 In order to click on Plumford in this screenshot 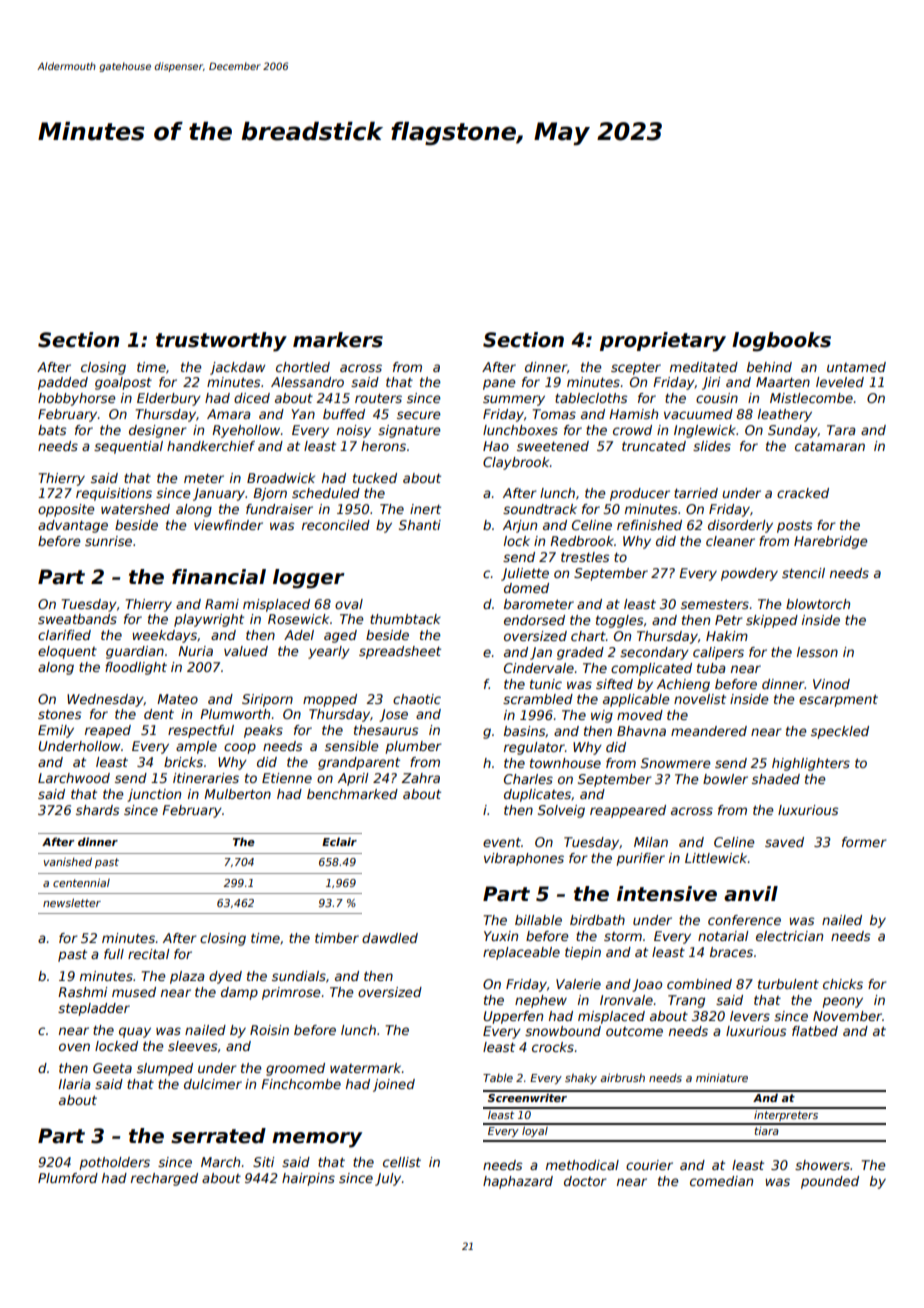, I will do `click(68, 1178)`.
